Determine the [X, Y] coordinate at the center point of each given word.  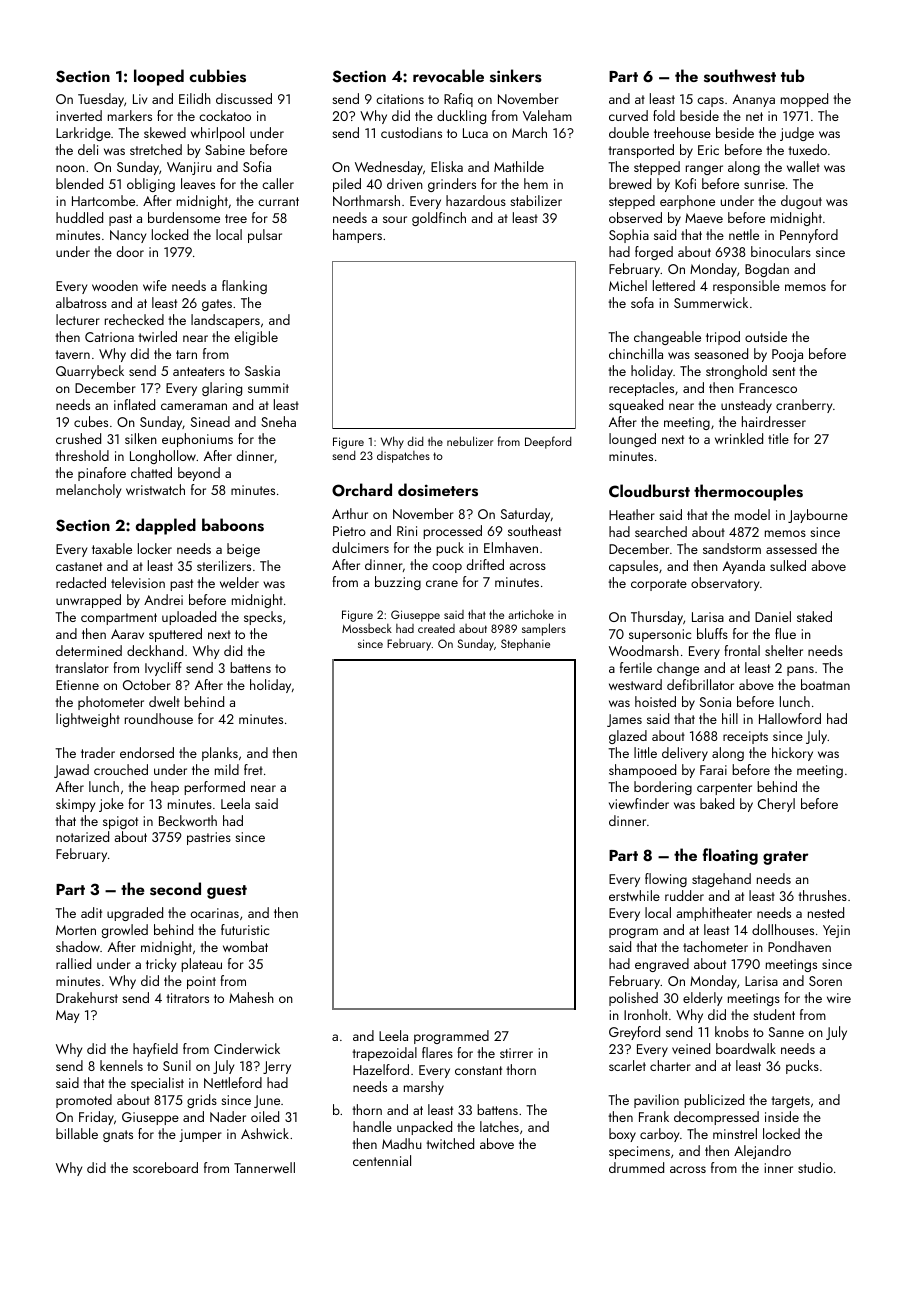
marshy [424, 1088]
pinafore [102, 474]
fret [253, 769]
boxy [622, 1135]
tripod [723, 338]
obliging [151, 185]
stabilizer [536, 200]
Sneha [278, 421]
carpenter [724, 789]
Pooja [787, 355]
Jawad [71, 771]
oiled [265, 1116]
